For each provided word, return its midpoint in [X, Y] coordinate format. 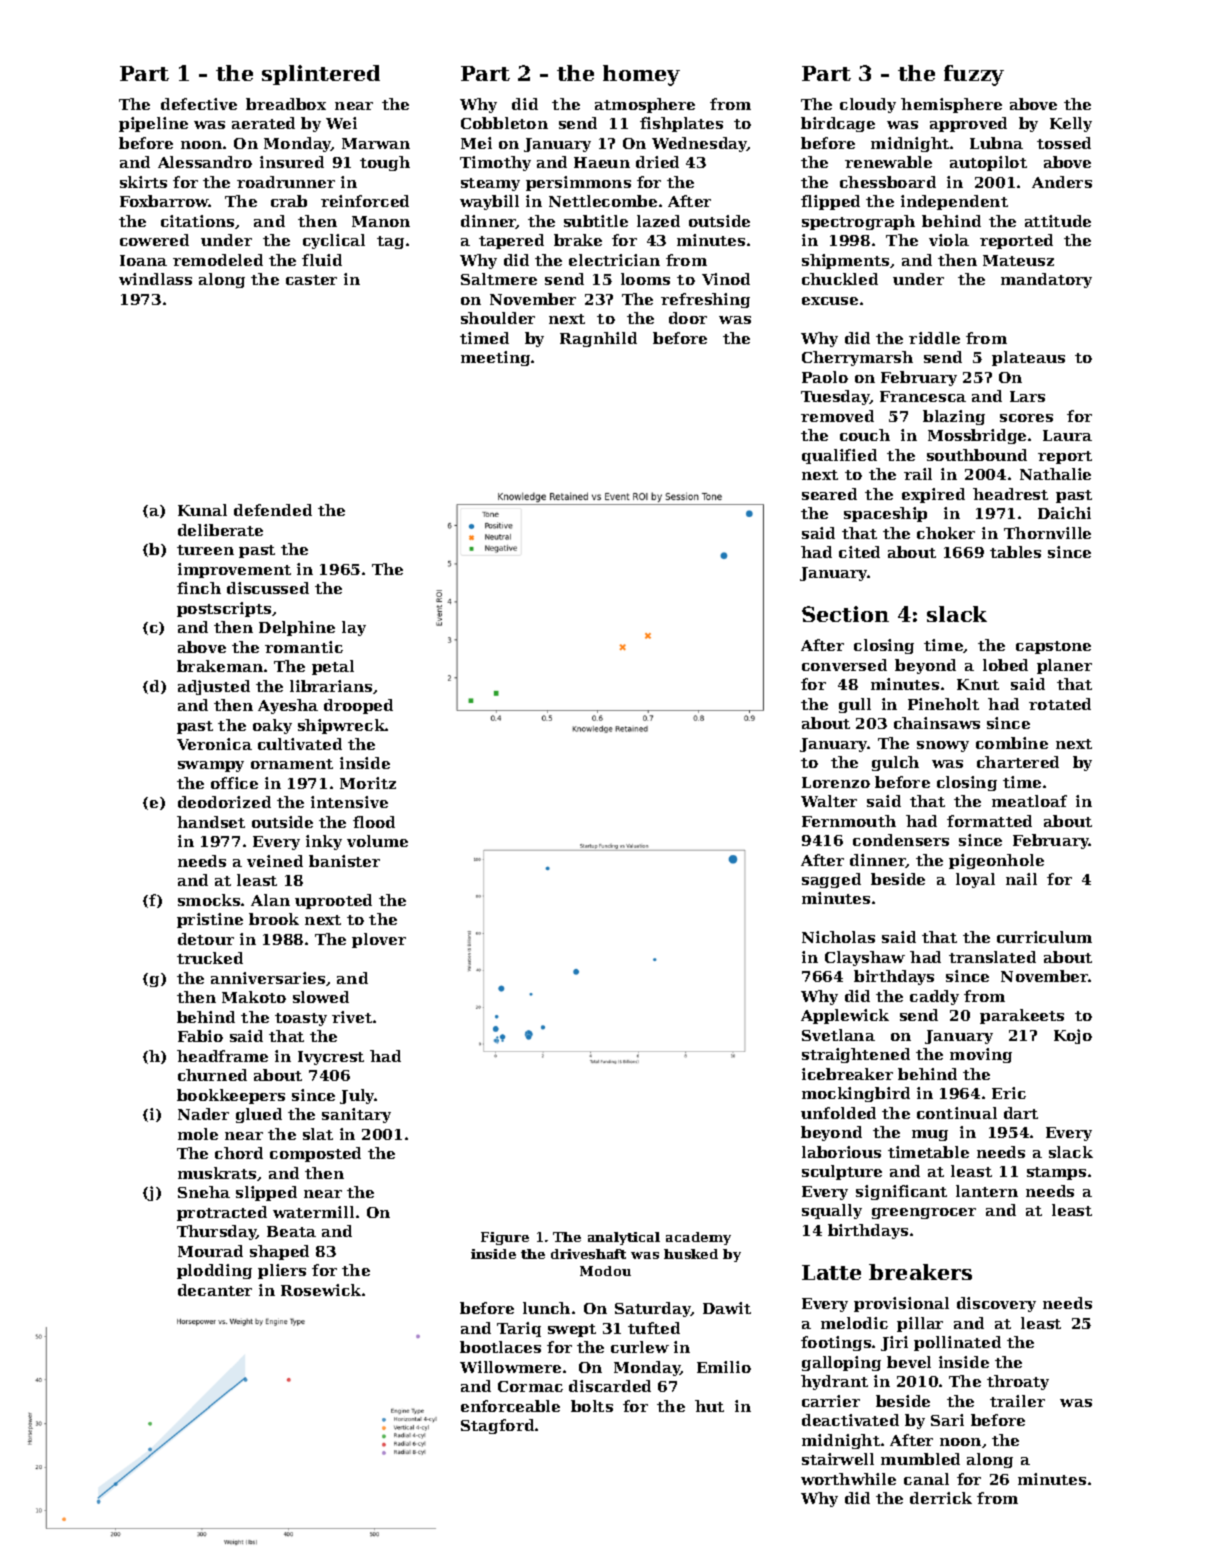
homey [641, 75]
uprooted [333, 901]
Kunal [202, 510]
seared [829, 494]
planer [1064, 666]
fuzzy [974, 75]
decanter [215, 1290]
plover [379, 940]
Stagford [497, 1426]
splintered [321, 75]
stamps [1056, 1173]
